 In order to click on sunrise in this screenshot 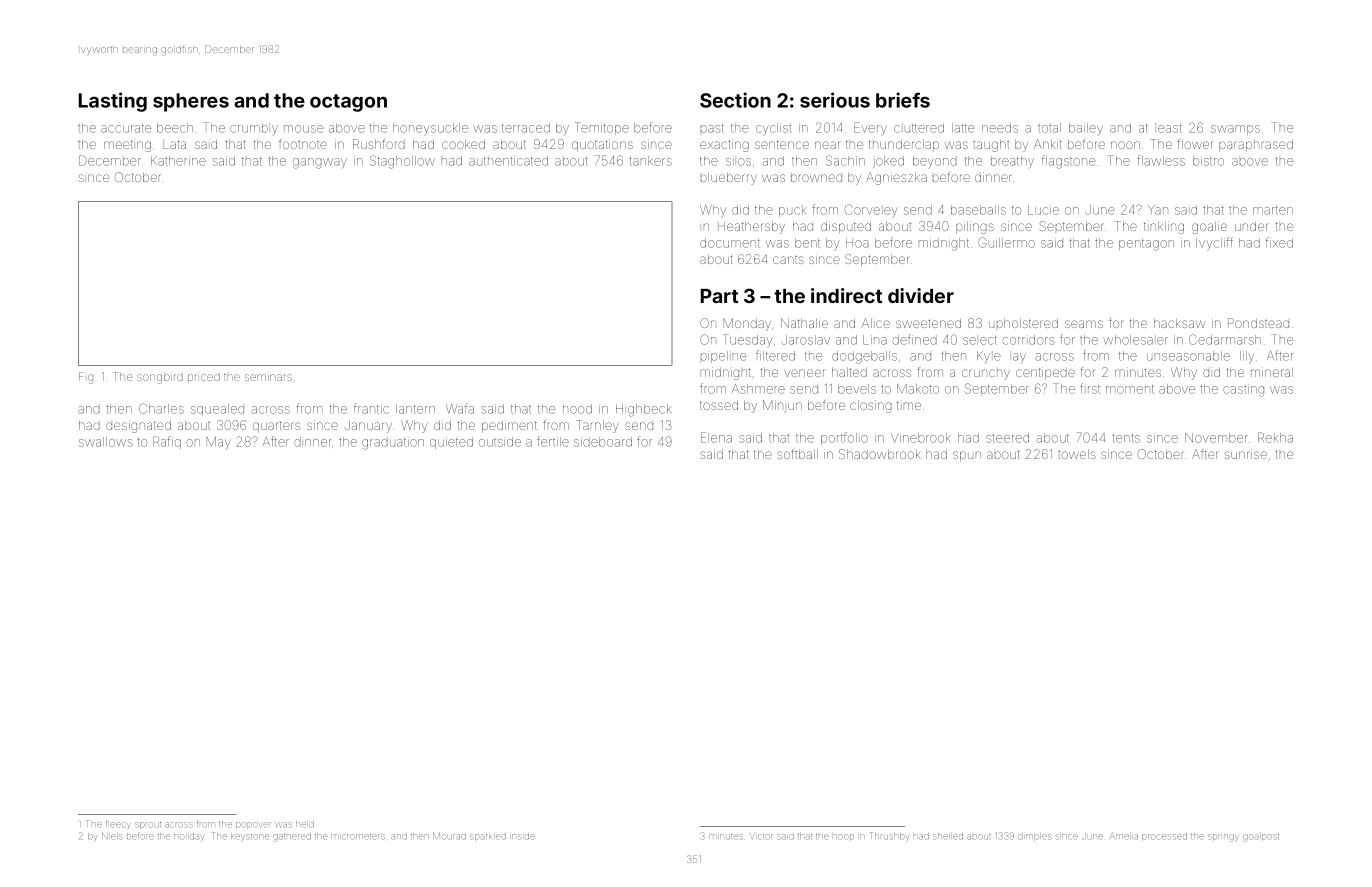, I will do `click(1246, 454)`.
